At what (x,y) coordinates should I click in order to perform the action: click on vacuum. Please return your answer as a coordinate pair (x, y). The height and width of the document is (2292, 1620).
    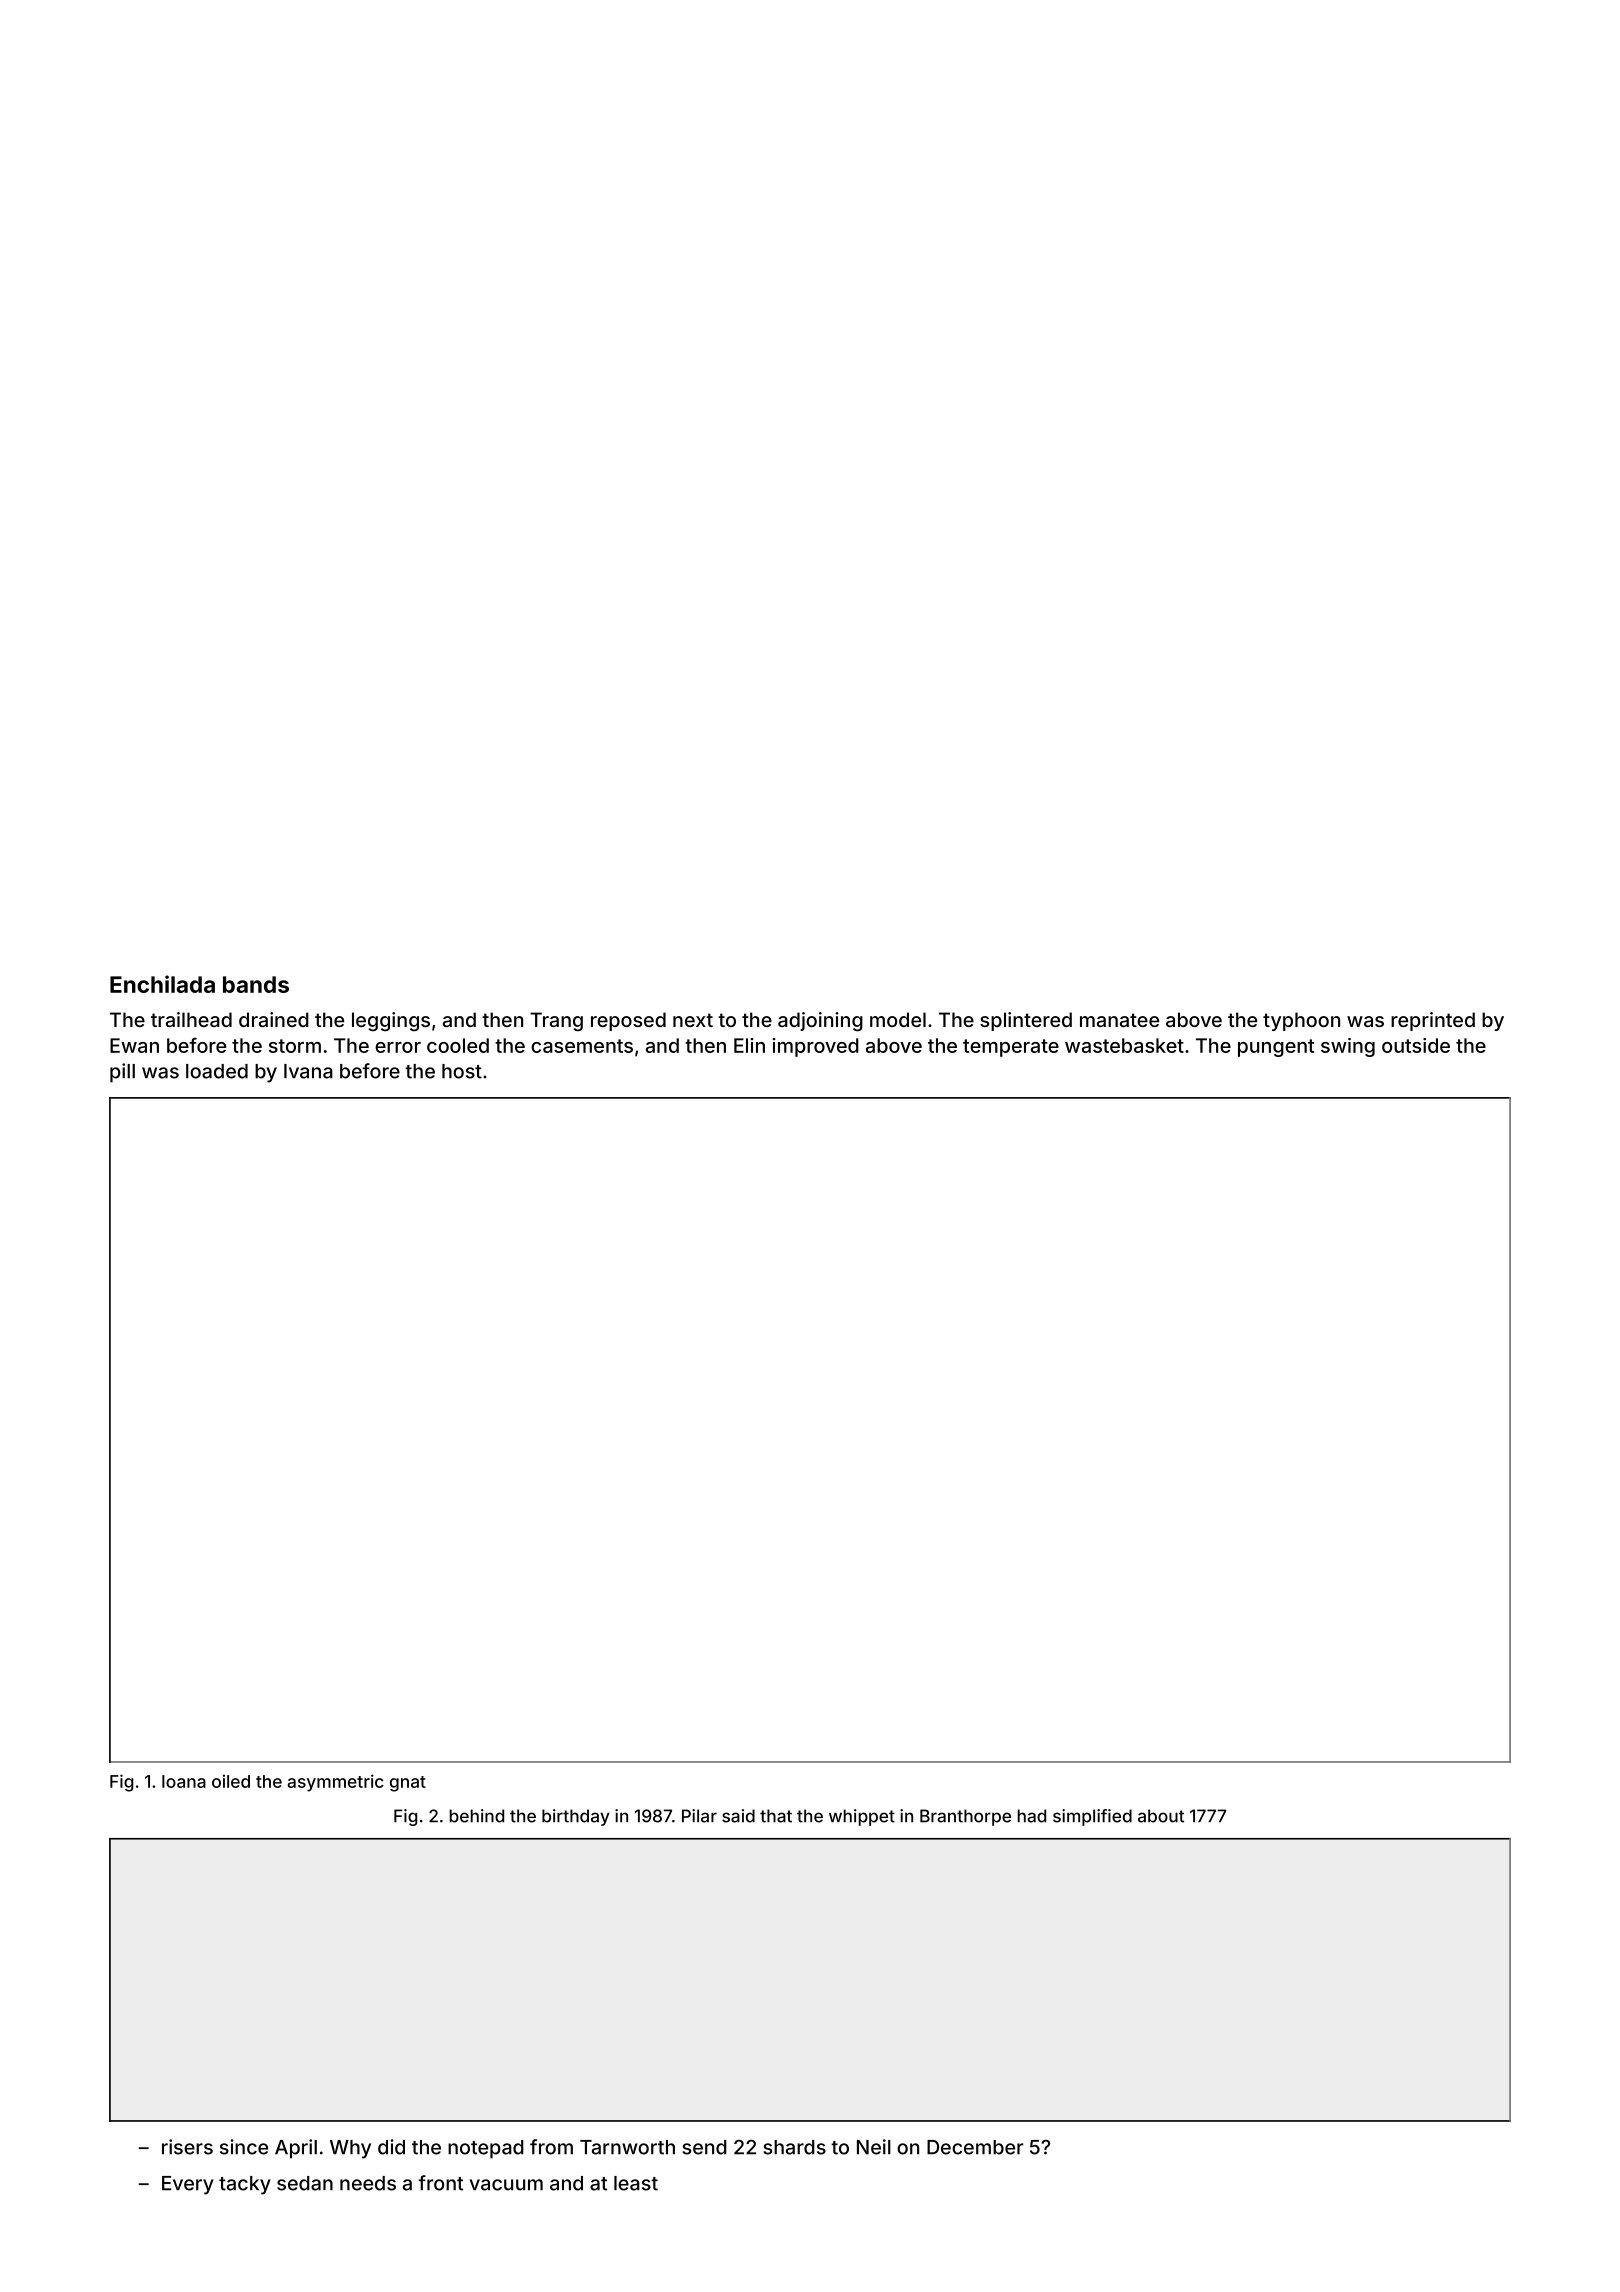
    Looking at the image, I should click on (506, 2185).
